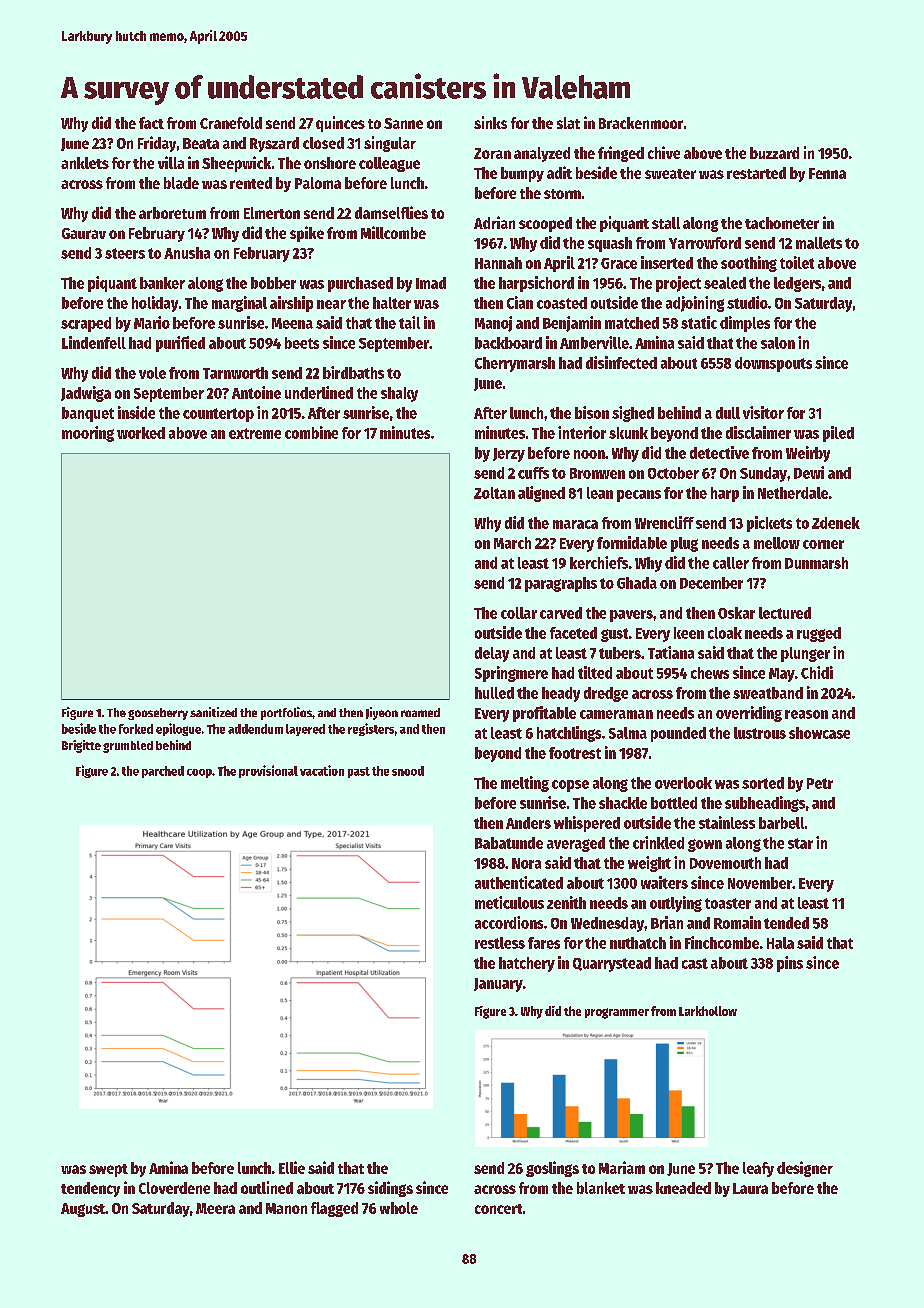 The width and height of the screenshot is (924, 1308). What do you see at coordinates (750, 1188) in the screenshot?
I see `Laura` at bounding box center [750, 1188].
